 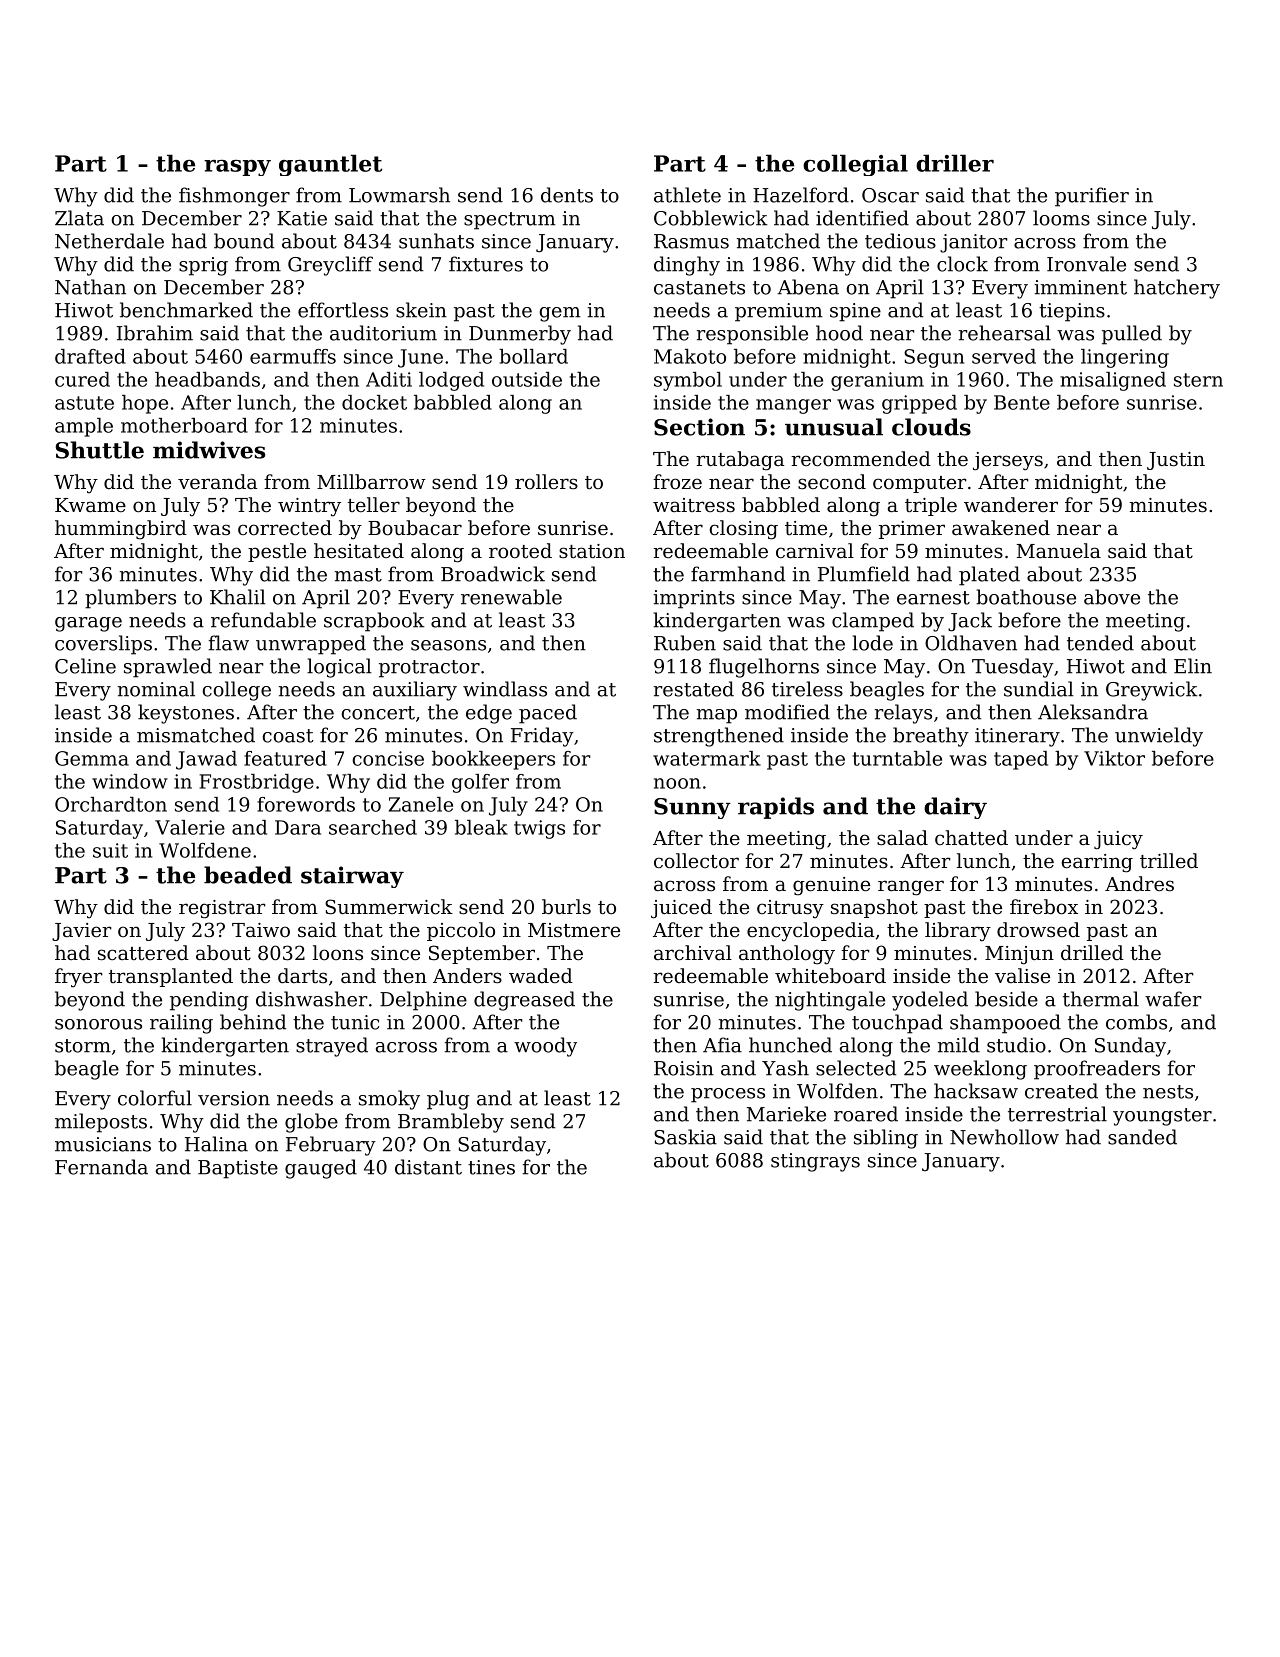 What do you see at coordinates (90, 287) in the screenshot?
I see `Nathan` at bounding box center [90, 287].
